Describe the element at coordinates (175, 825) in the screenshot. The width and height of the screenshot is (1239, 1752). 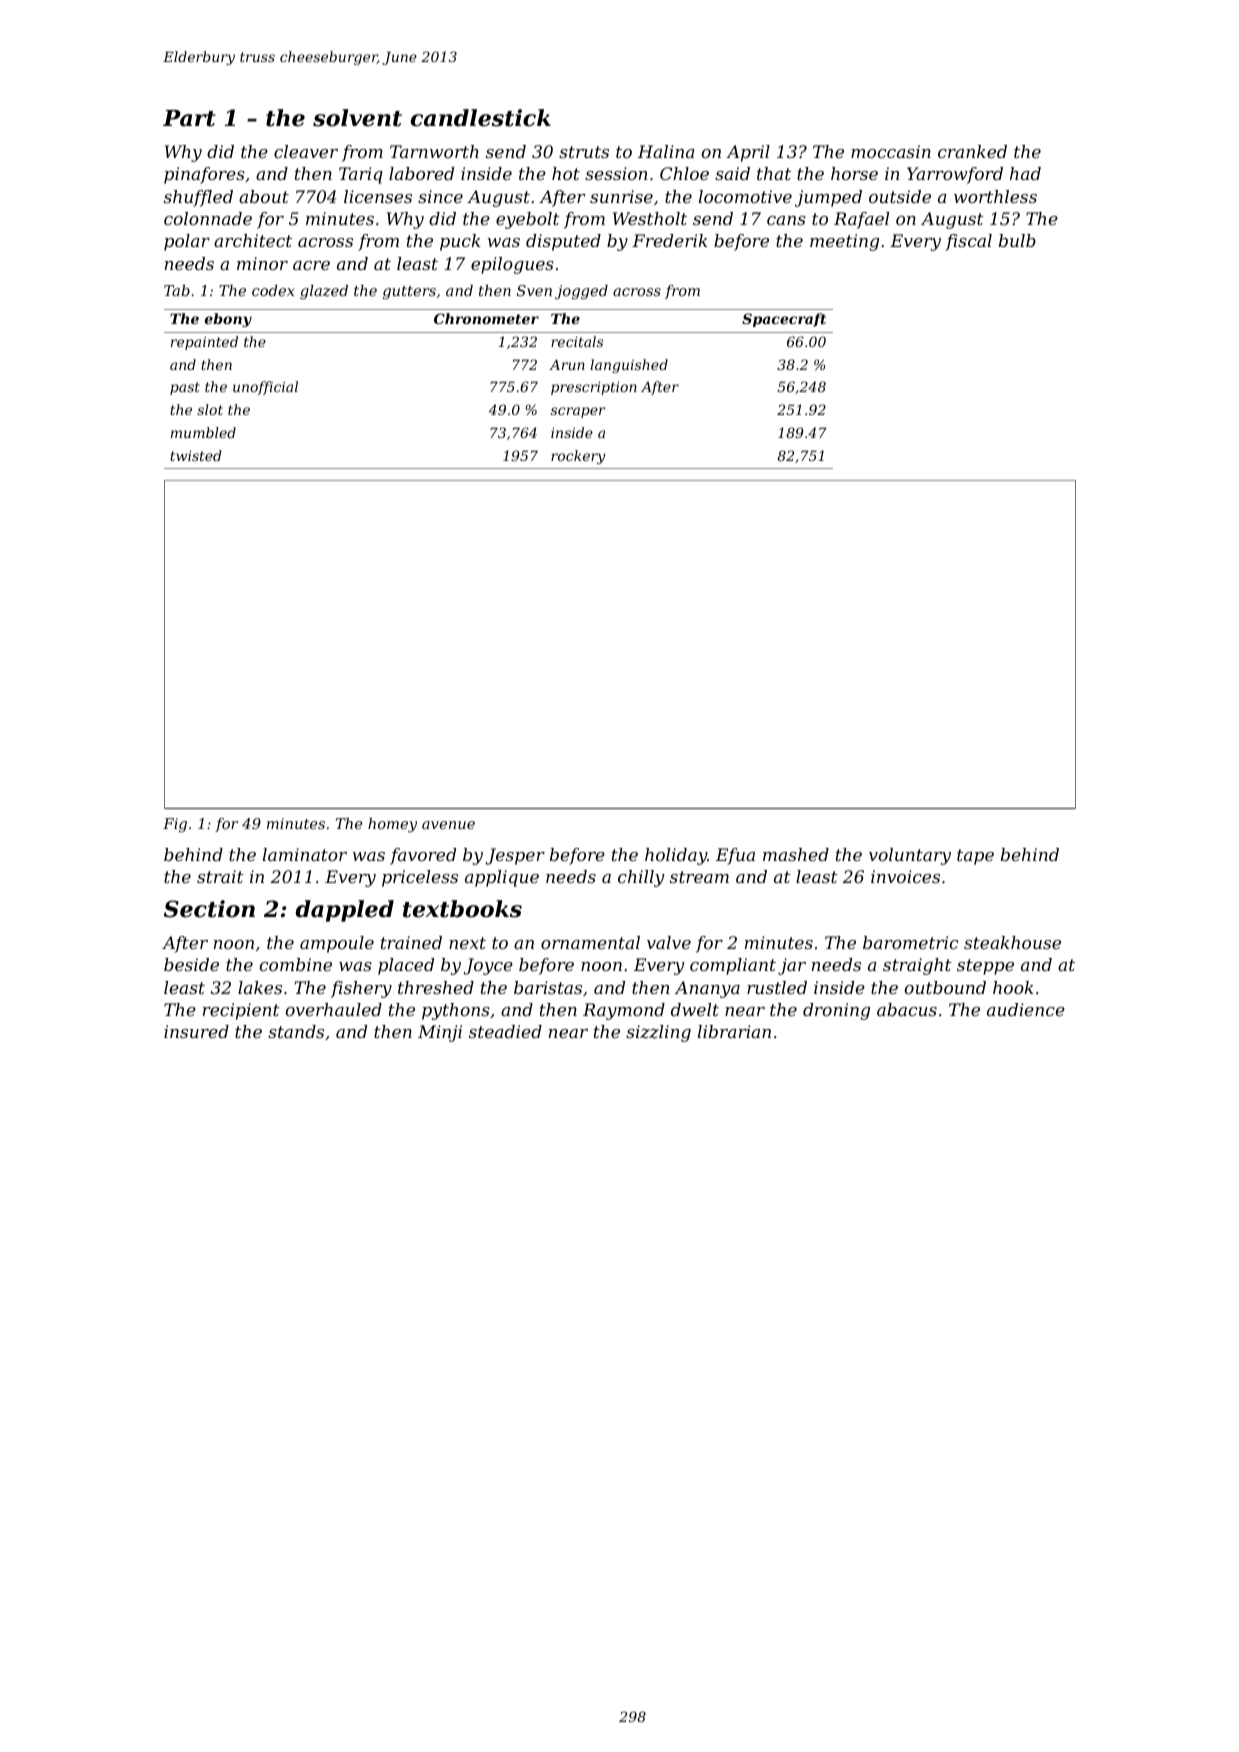
I see `Fig` at that location.
